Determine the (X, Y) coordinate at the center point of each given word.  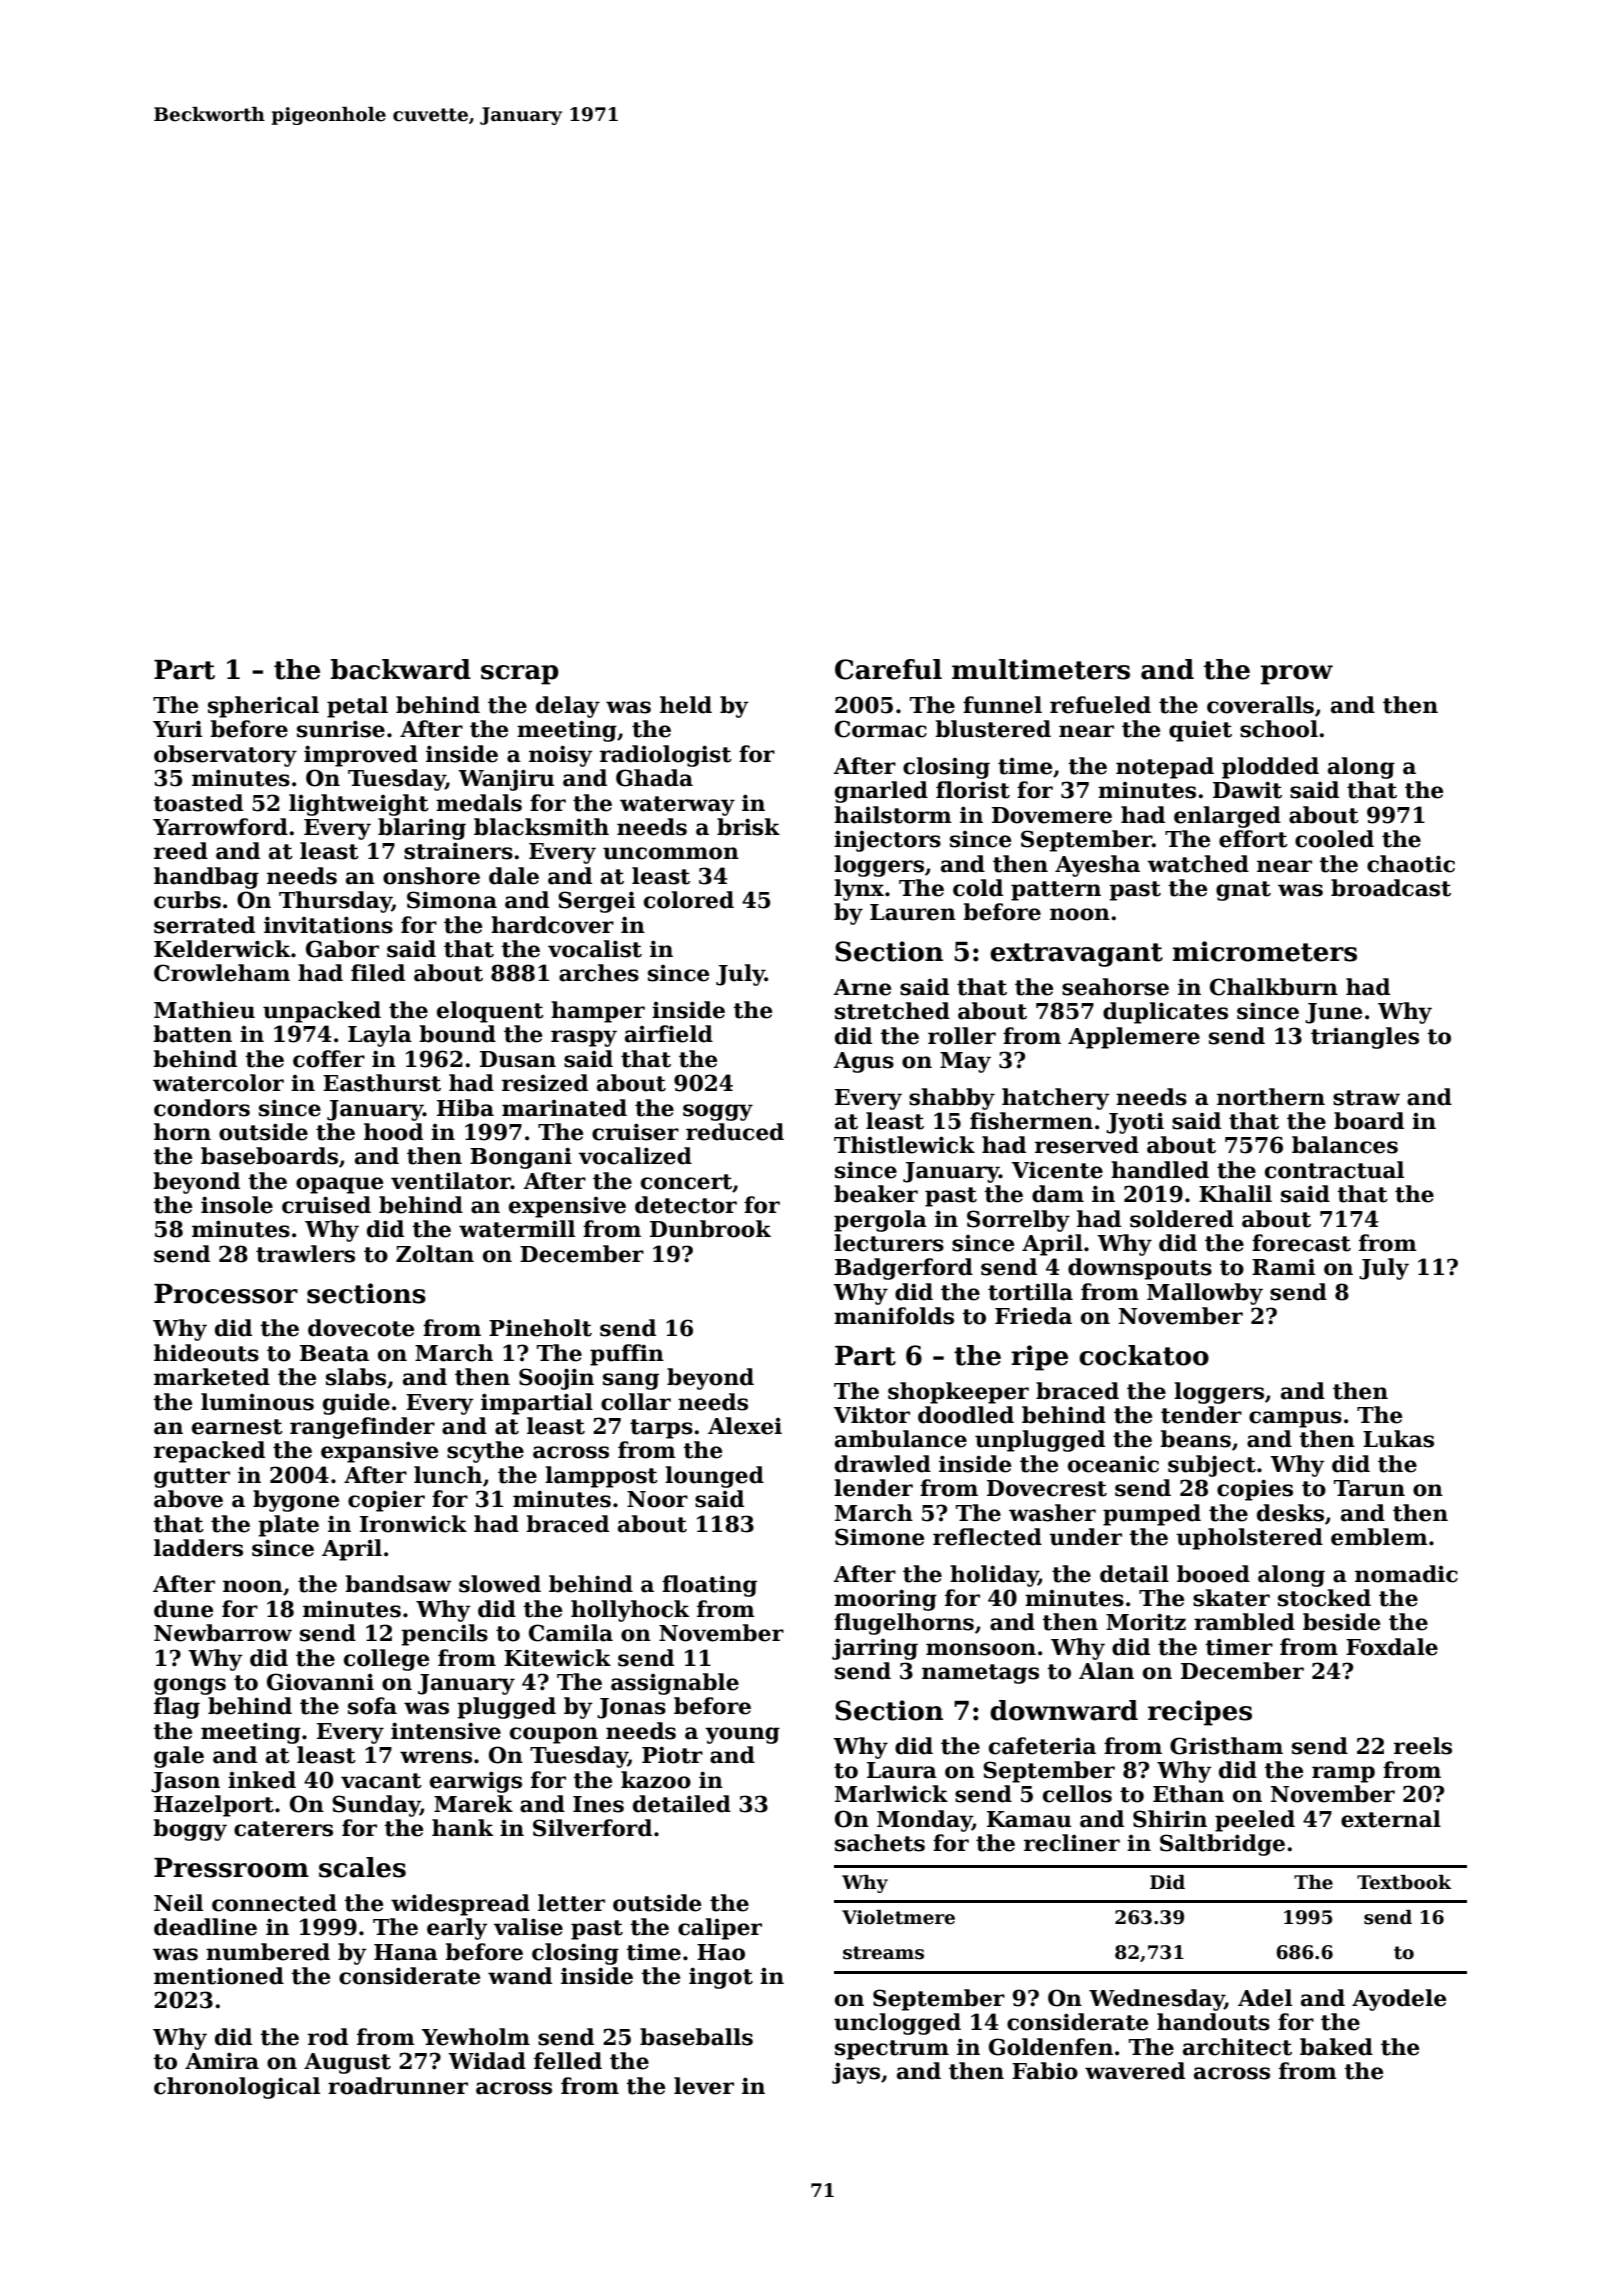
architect (1237, 2047)
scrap (520, 675)
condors (202, 1108)
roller (962, 1036)
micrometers (1265, 951)
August (347, 2063)
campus (1295, 1419)
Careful (888, 669)
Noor (657, 1499)
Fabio (1045, 2071)
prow (1297, 675)
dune (183, 1609)
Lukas (1398, 1439)
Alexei (745, 1426)
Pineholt (540, 1328)
